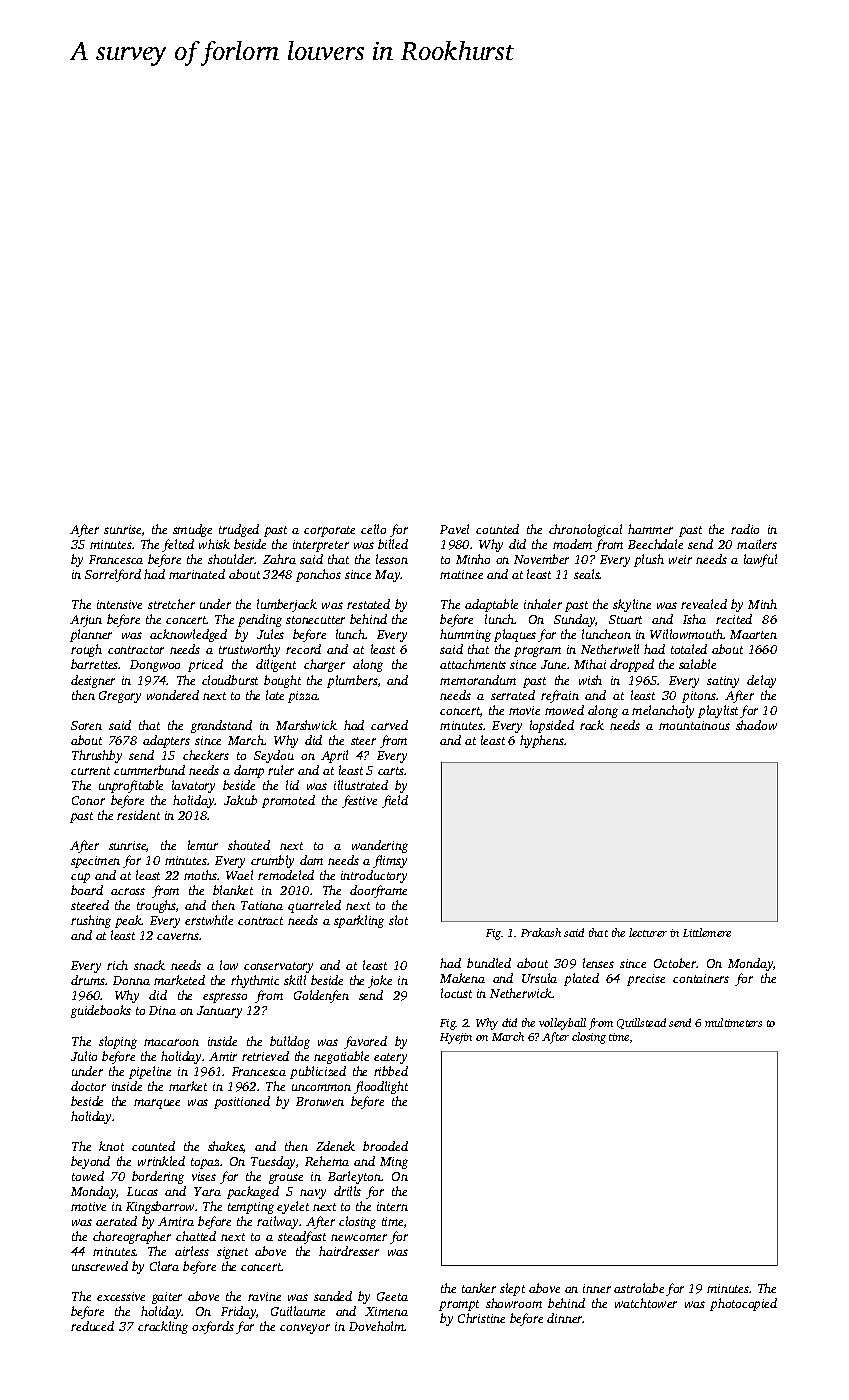  Describe the element at coordinates (461, 574) in the page. I see `matinee` at that location.
